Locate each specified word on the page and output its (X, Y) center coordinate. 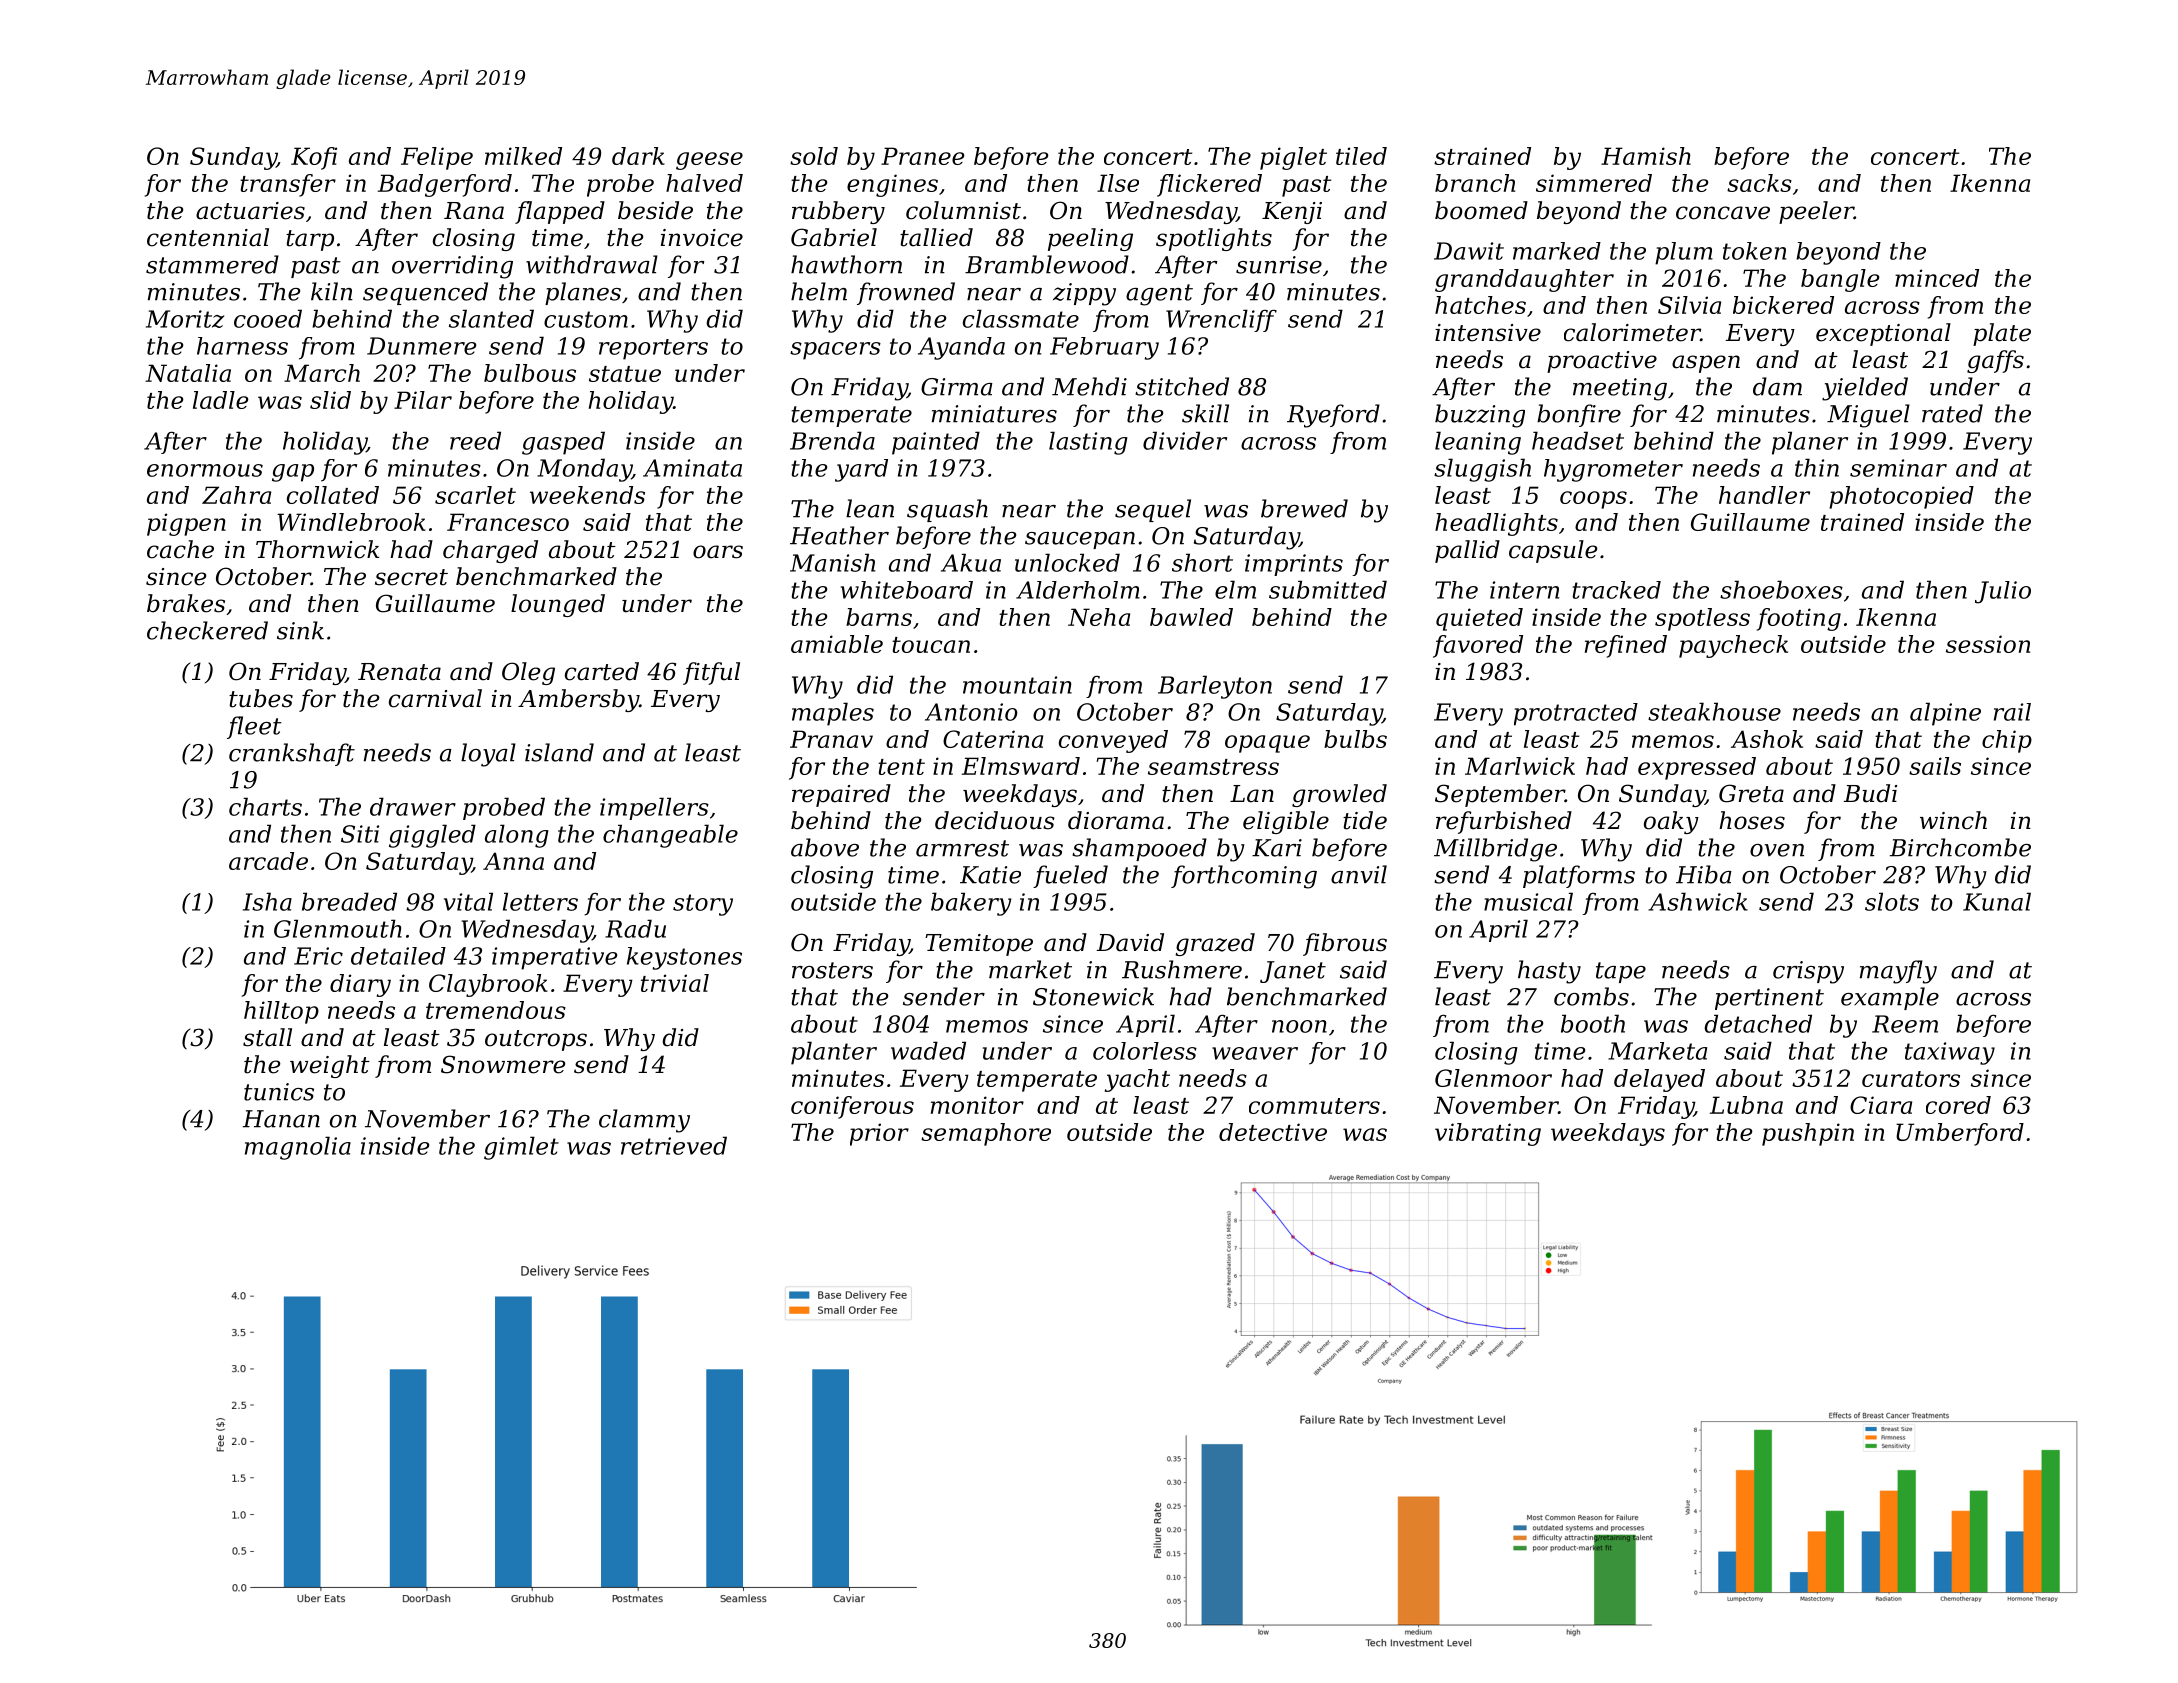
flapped (560, 212)
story (703, 905)
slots (1892, 901)
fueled (1070, 876)
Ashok (1767, 739)
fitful (711, 673)
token (1754, 251)
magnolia (298, 1148)
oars (718, 552)
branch (1475, 183)
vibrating (1488, 1134)
